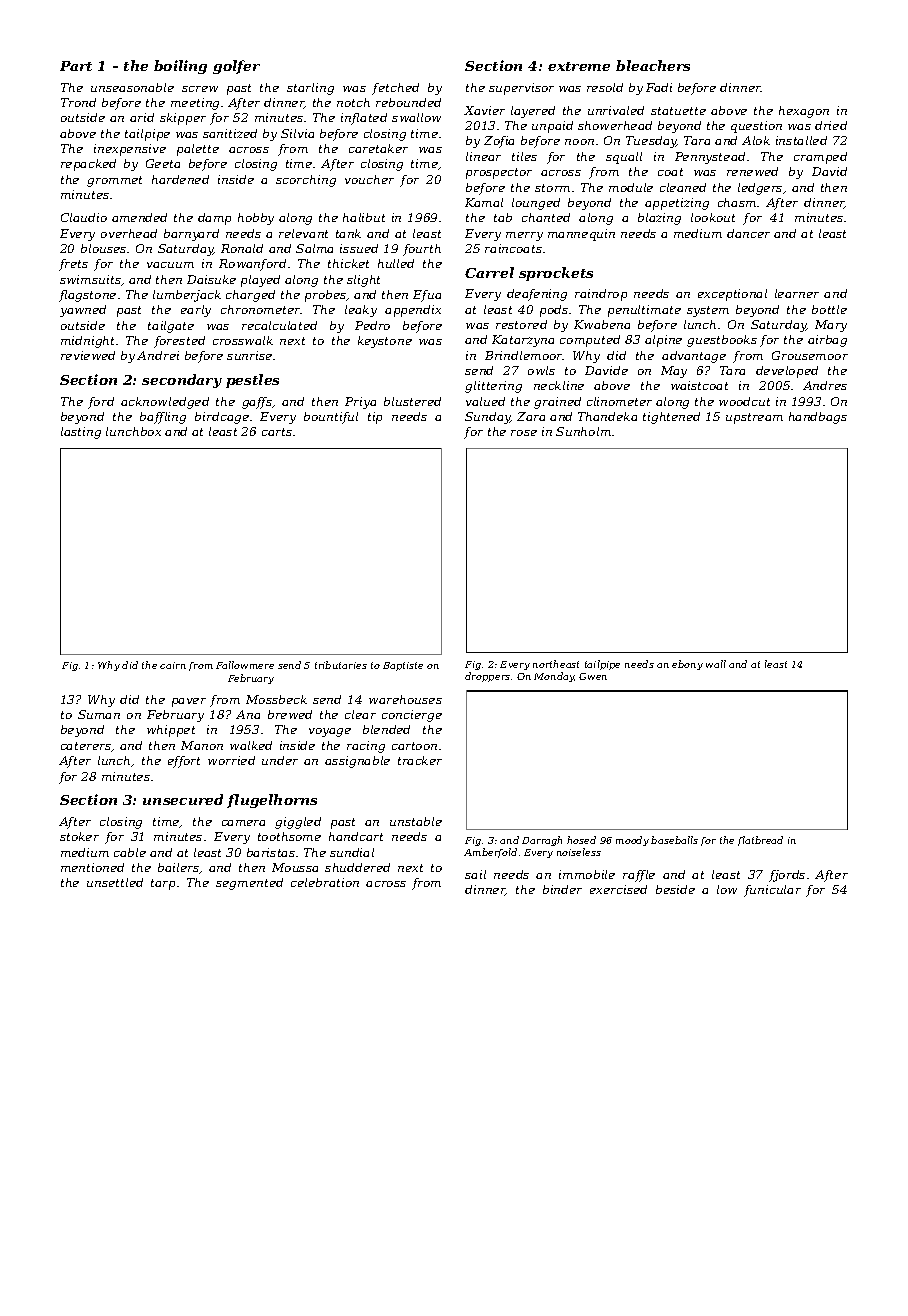 This screenshot has width=908, height=1316. What do you see at coordinates (818, 418) in the screenshot?
I see `handbags` at bounding box center [818, 418].
